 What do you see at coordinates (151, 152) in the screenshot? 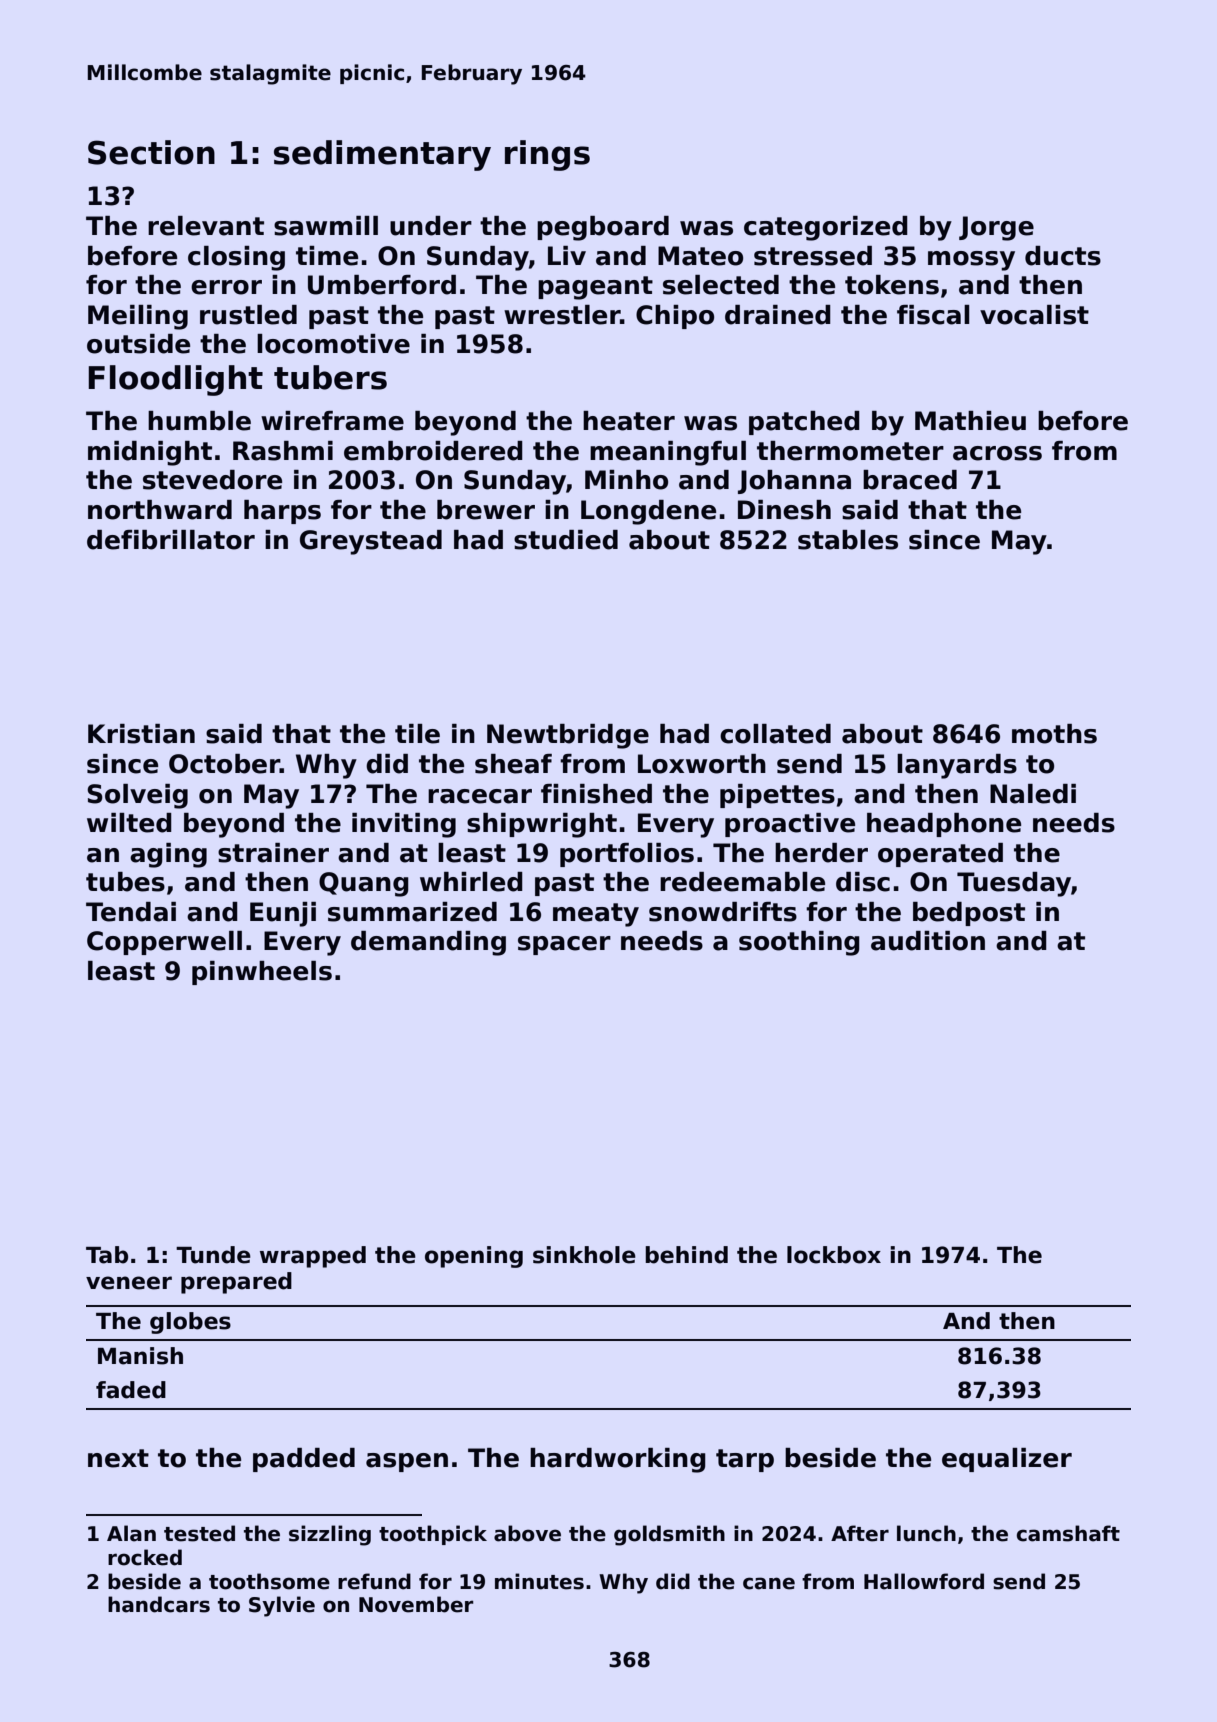
I see `Section` at bounding box center [151, 152].
